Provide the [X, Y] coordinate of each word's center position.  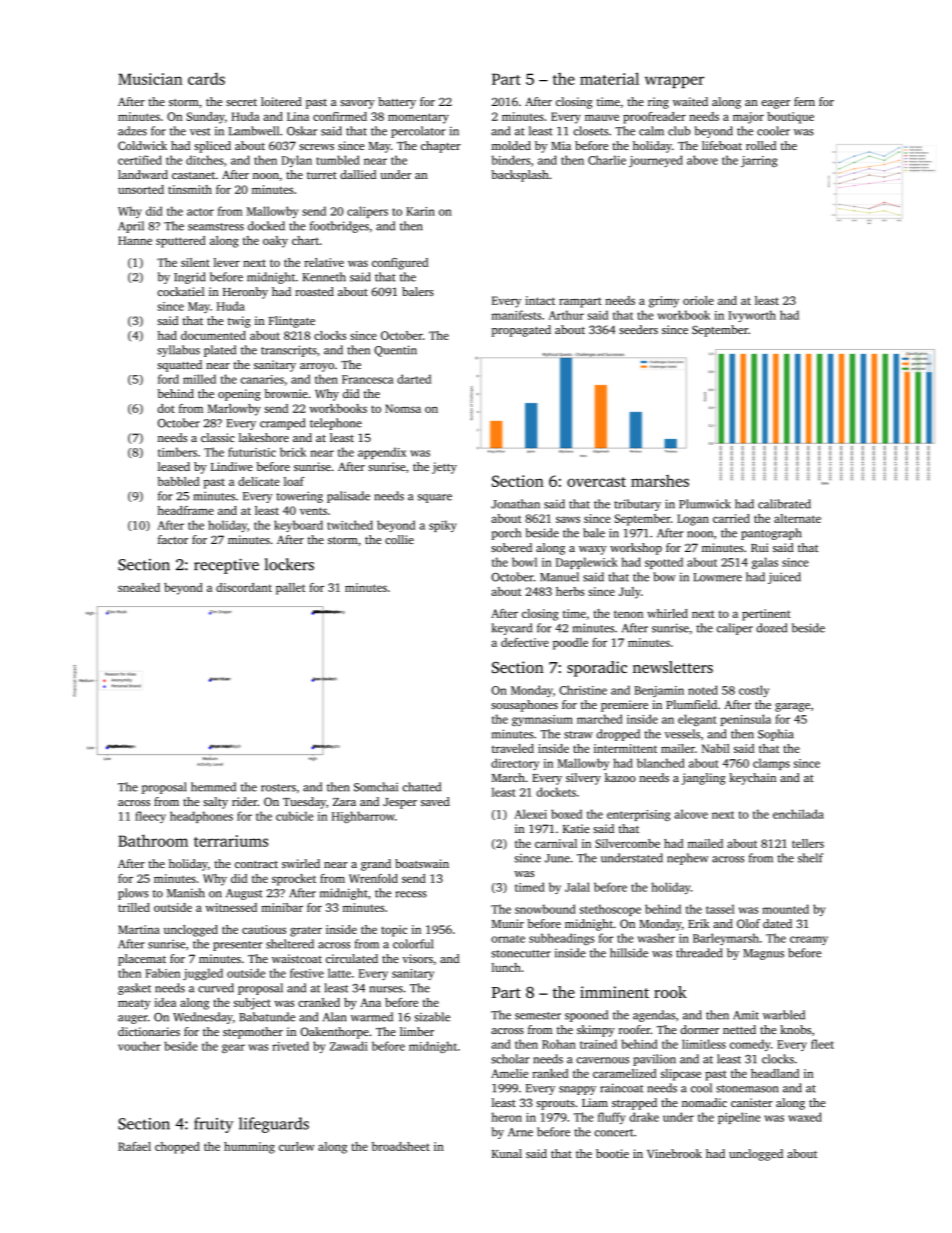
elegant [697, 720]
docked [266, 226]
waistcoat [297, 958]
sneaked [139, 587]
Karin [420, 211]
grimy [664, 302]
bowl [524, 562]
